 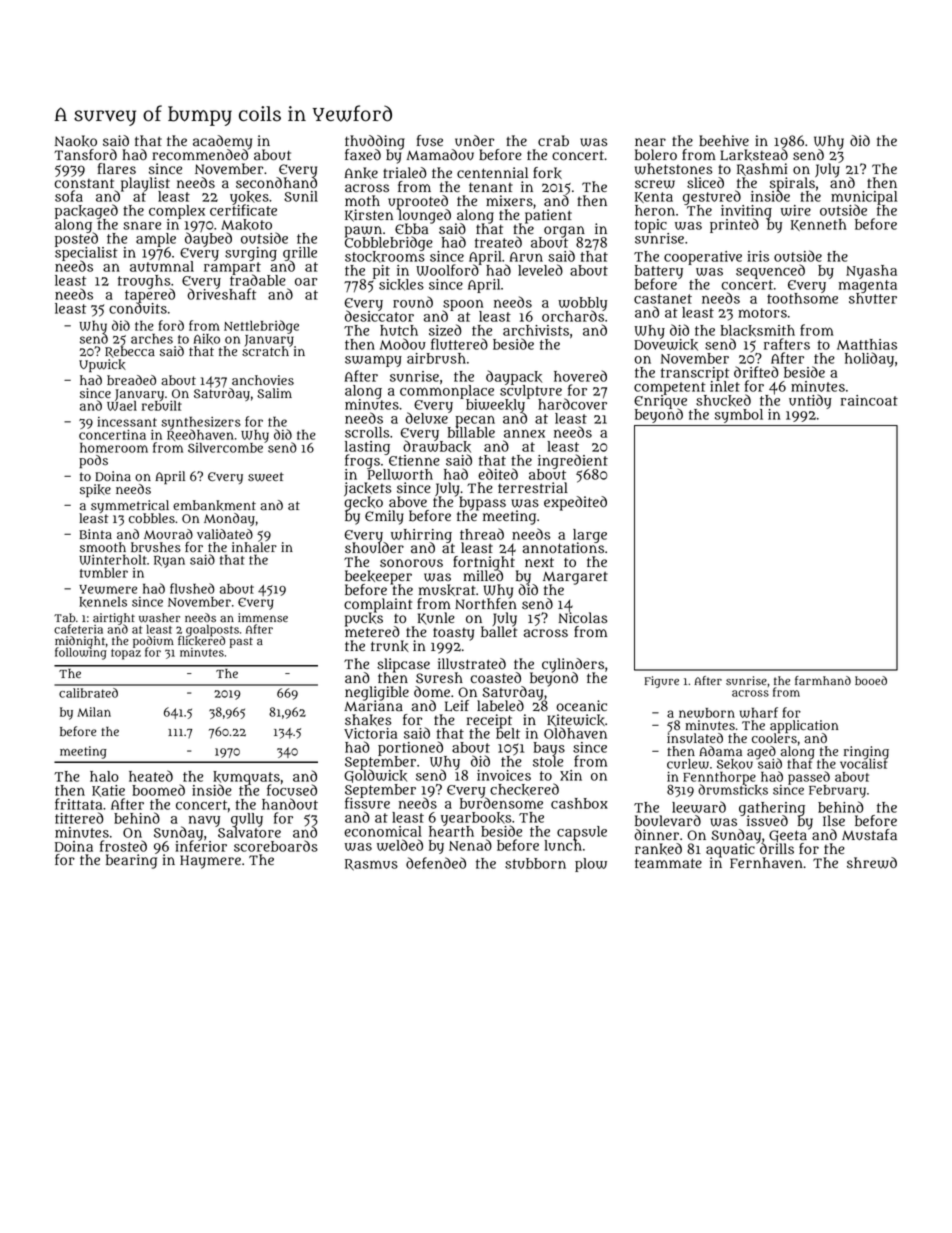 What do you see at coordinates (201, 423) in the screenshot?
I see `synthesizers` at bounding box center [201, 423].
